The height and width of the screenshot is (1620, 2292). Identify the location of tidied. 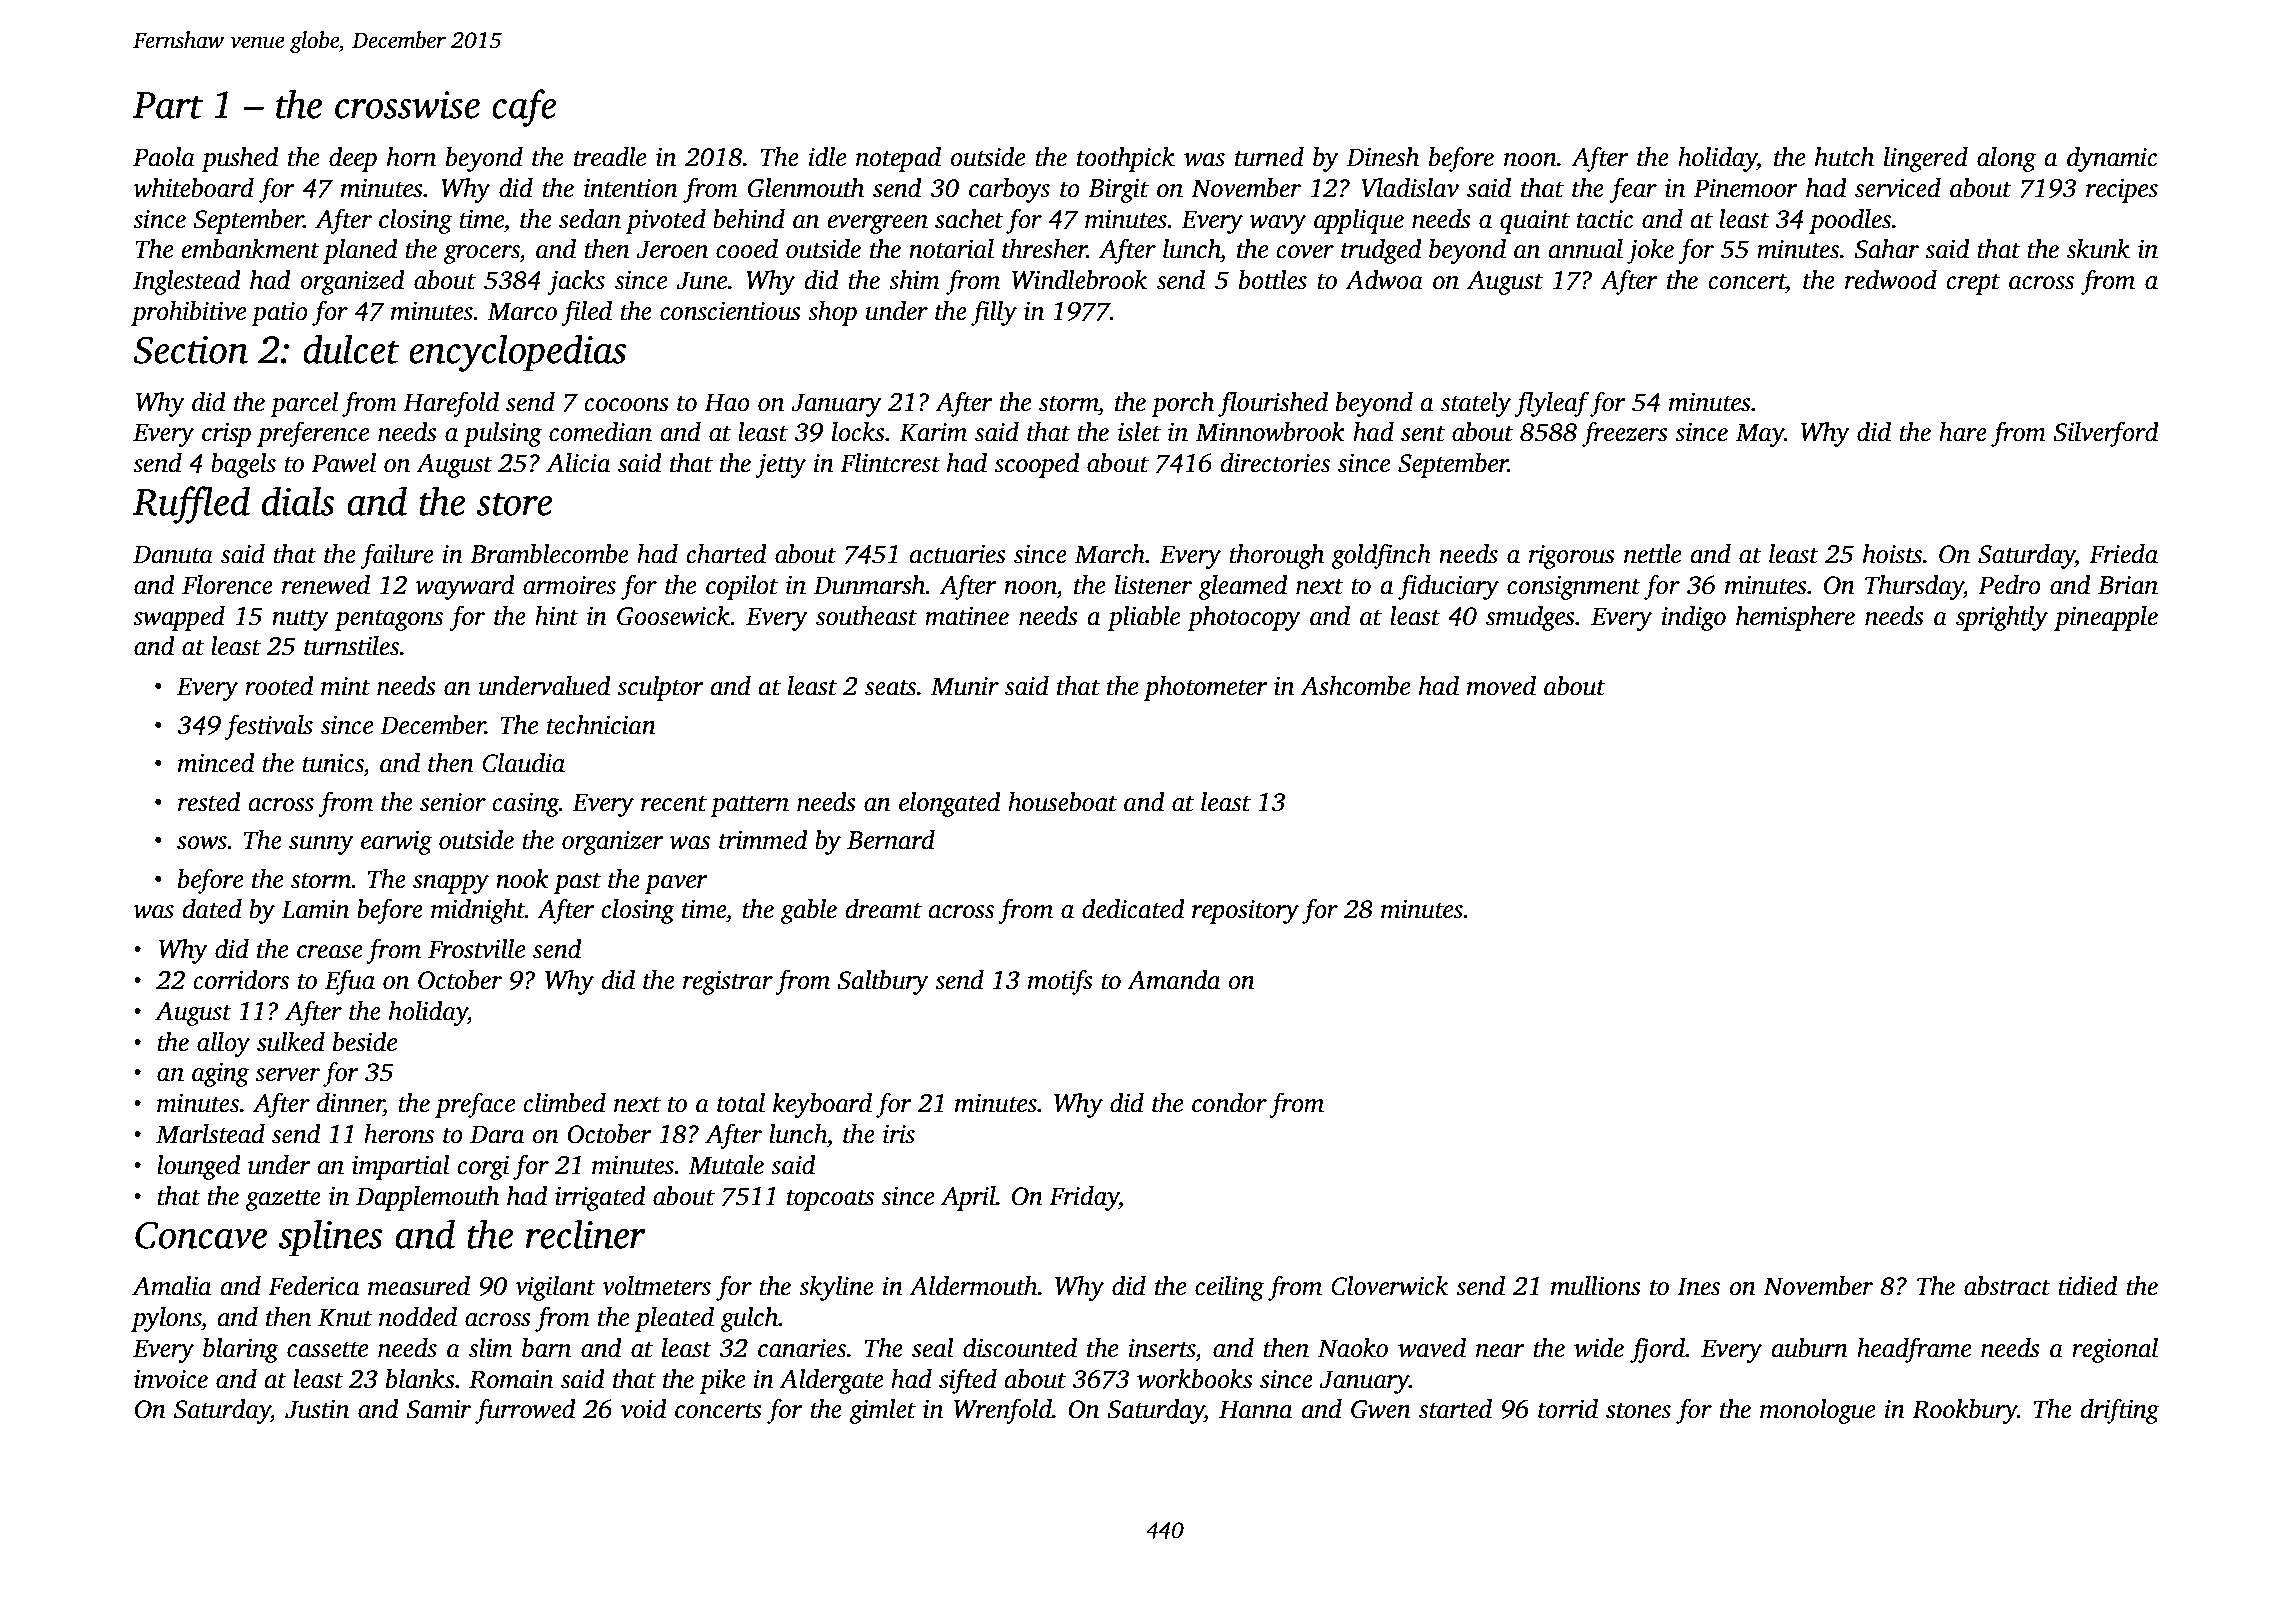
(2088, 1286).
